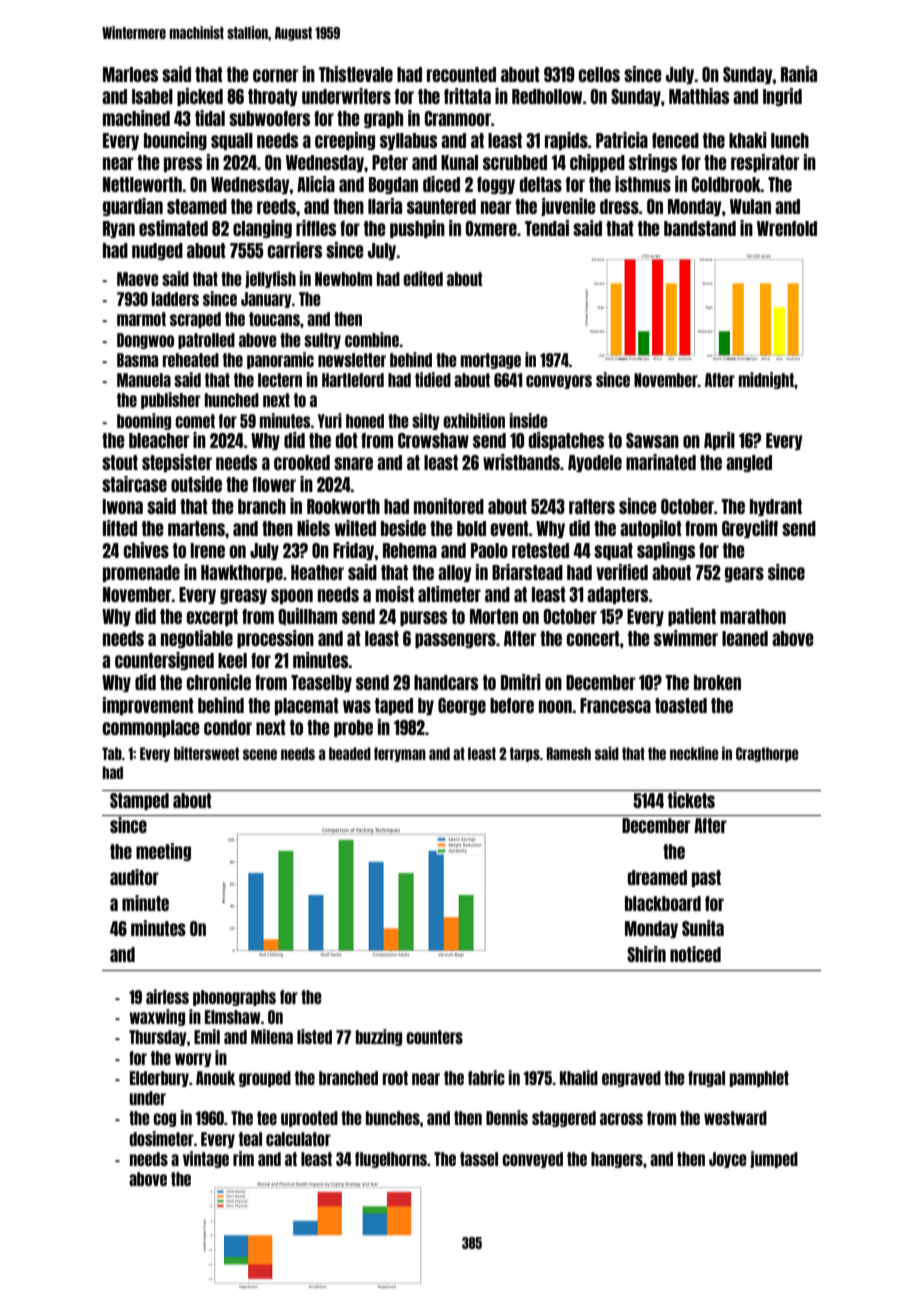 The image size is (924, 1308). Describe the element at coordinates (379, 1037) in the screenshot. I see `buzzing` at that location.
